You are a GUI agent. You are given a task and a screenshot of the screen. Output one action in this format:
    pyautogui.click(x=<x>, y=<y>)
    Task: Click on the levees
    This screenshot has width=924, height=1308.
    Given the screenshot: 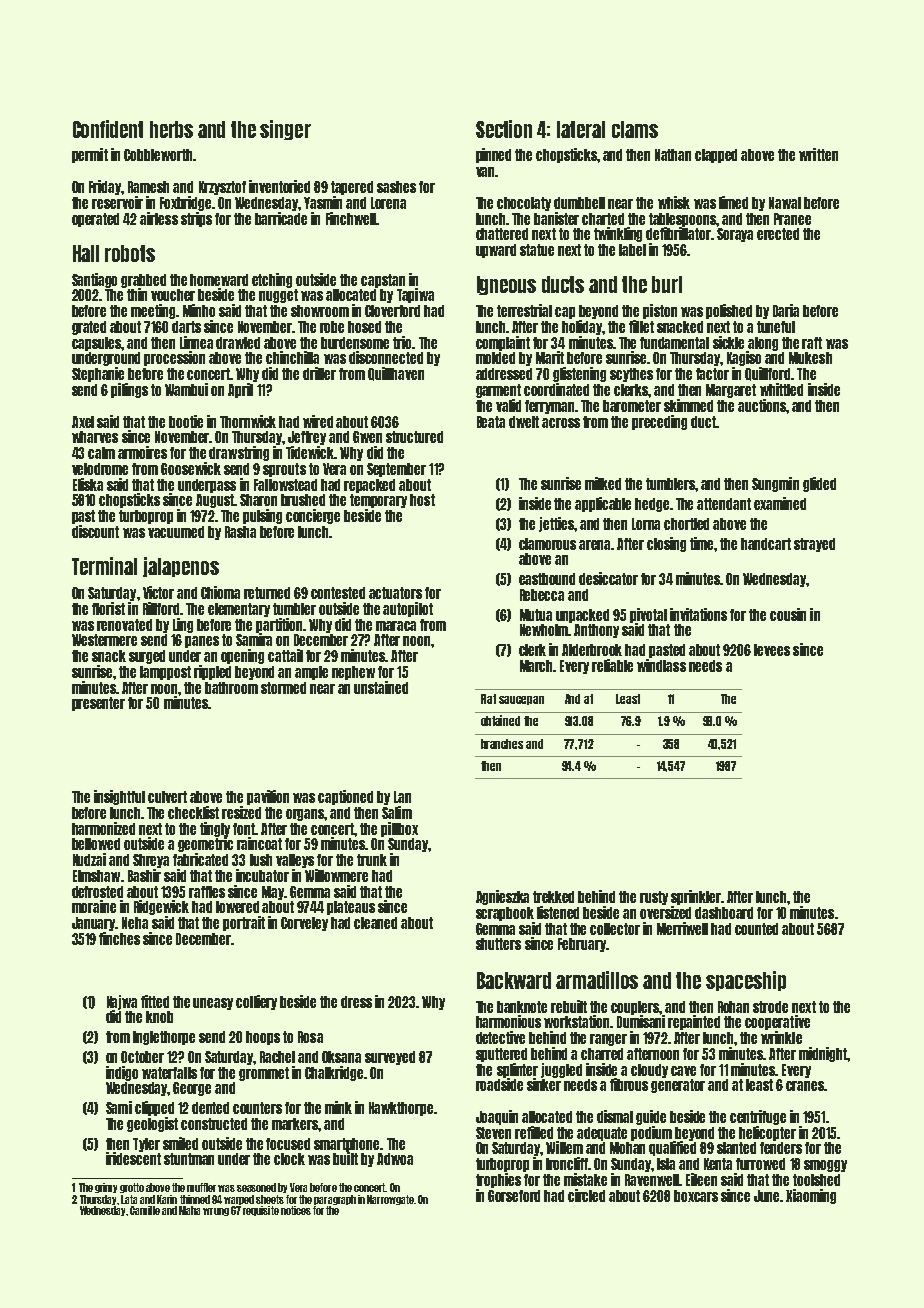 What is the action you would take?
    pyautogui.click(x=772, y=650)
